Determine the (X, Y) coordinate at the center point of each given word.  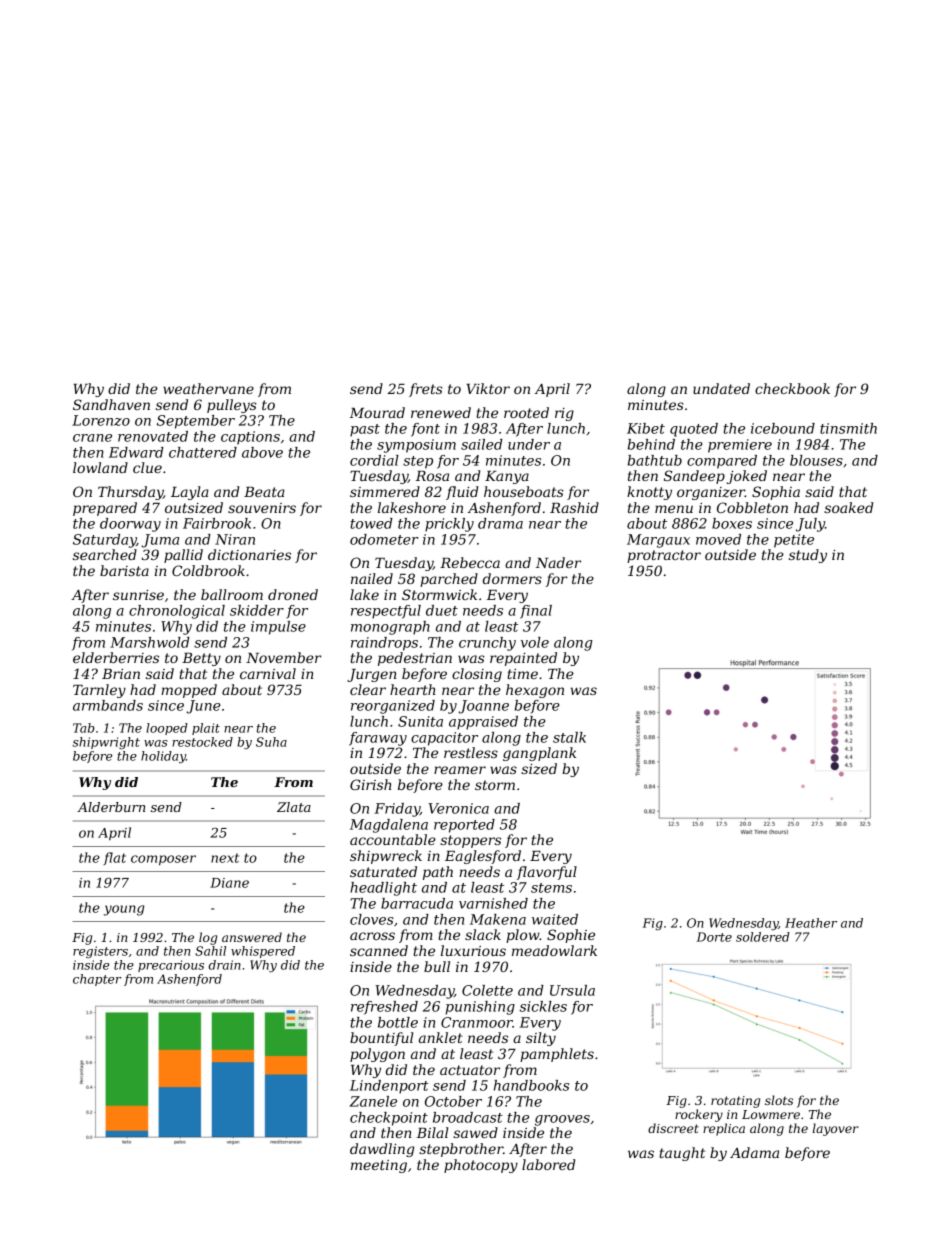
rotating (735, 1102)
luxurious (473, 950)
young (124, 910)
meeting (379, 1166)
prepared (105, 509)
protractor (664, 556)
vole (535, 642)
